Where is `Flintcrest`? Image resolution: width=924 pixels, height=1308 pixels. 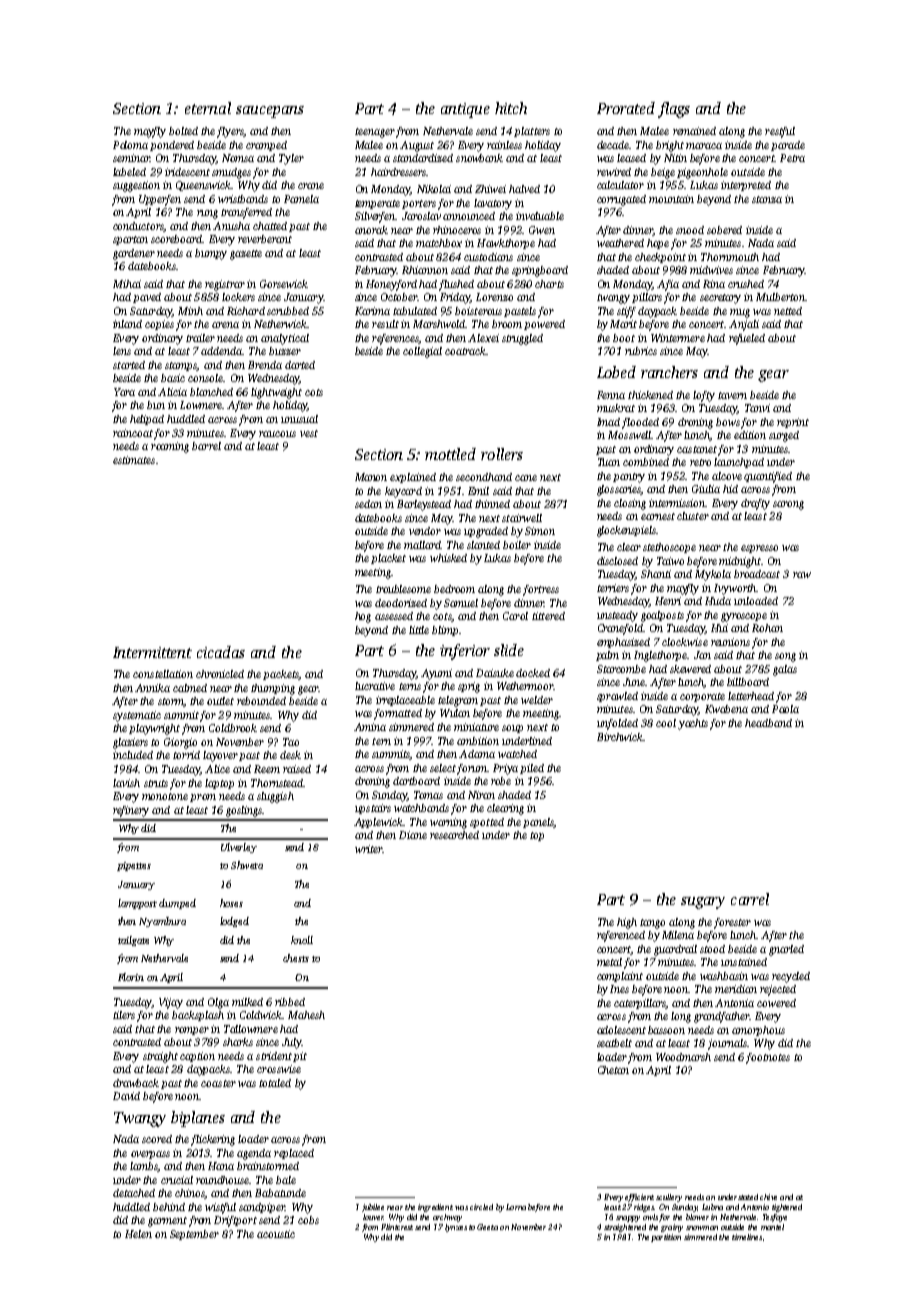
Flintcrest is located at coordinates (397, 1227).
